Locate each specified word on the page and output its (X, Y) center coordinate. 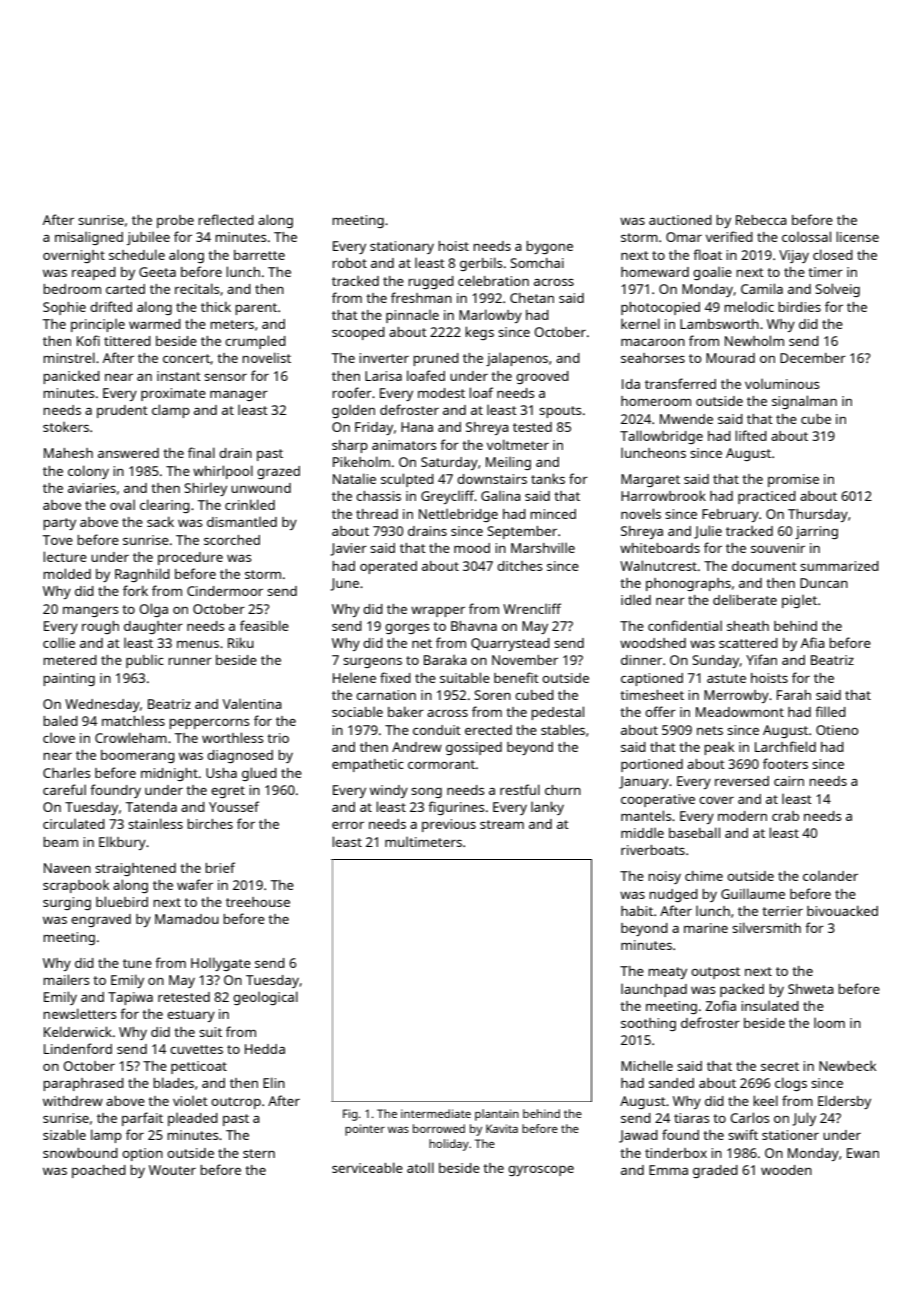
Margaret (650, 480)
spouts (560, 412)
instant (179, 376)
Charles (66, 772)
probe (175, 221)
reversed (742, 781)
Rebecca (761, 220)
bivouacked (842, 910)
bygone (549, 247)
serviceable (367, 1167)
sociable (357, 712)
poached (99, 1171)
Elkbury (122, 843)
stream (502, 824)
